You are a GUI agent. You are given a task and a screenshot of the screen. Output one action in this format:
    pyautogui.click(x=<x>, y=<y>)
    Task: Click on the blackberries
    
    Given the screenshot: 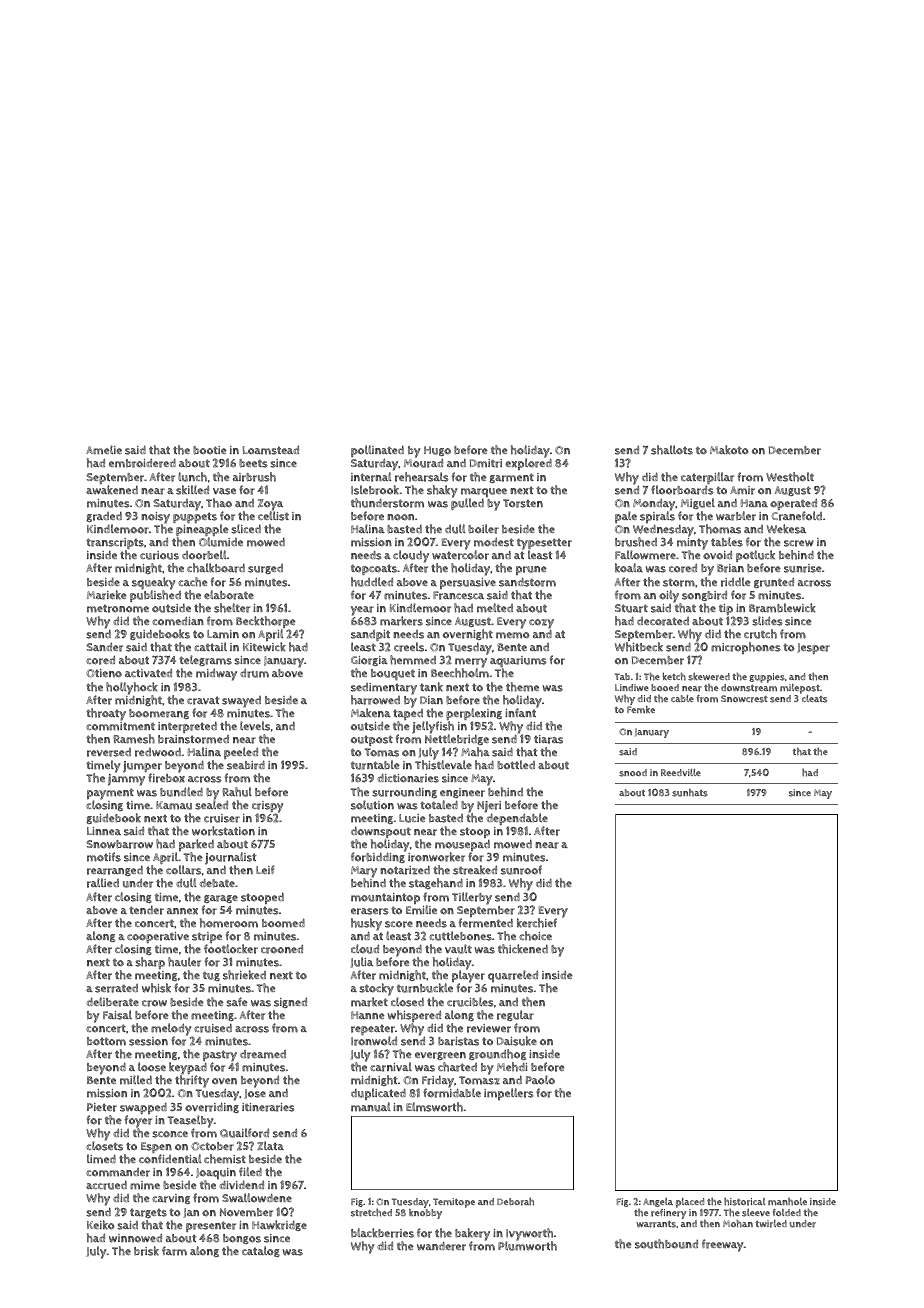 What is the action you would take?
    pyautogui.click(x=382, y=1233)
